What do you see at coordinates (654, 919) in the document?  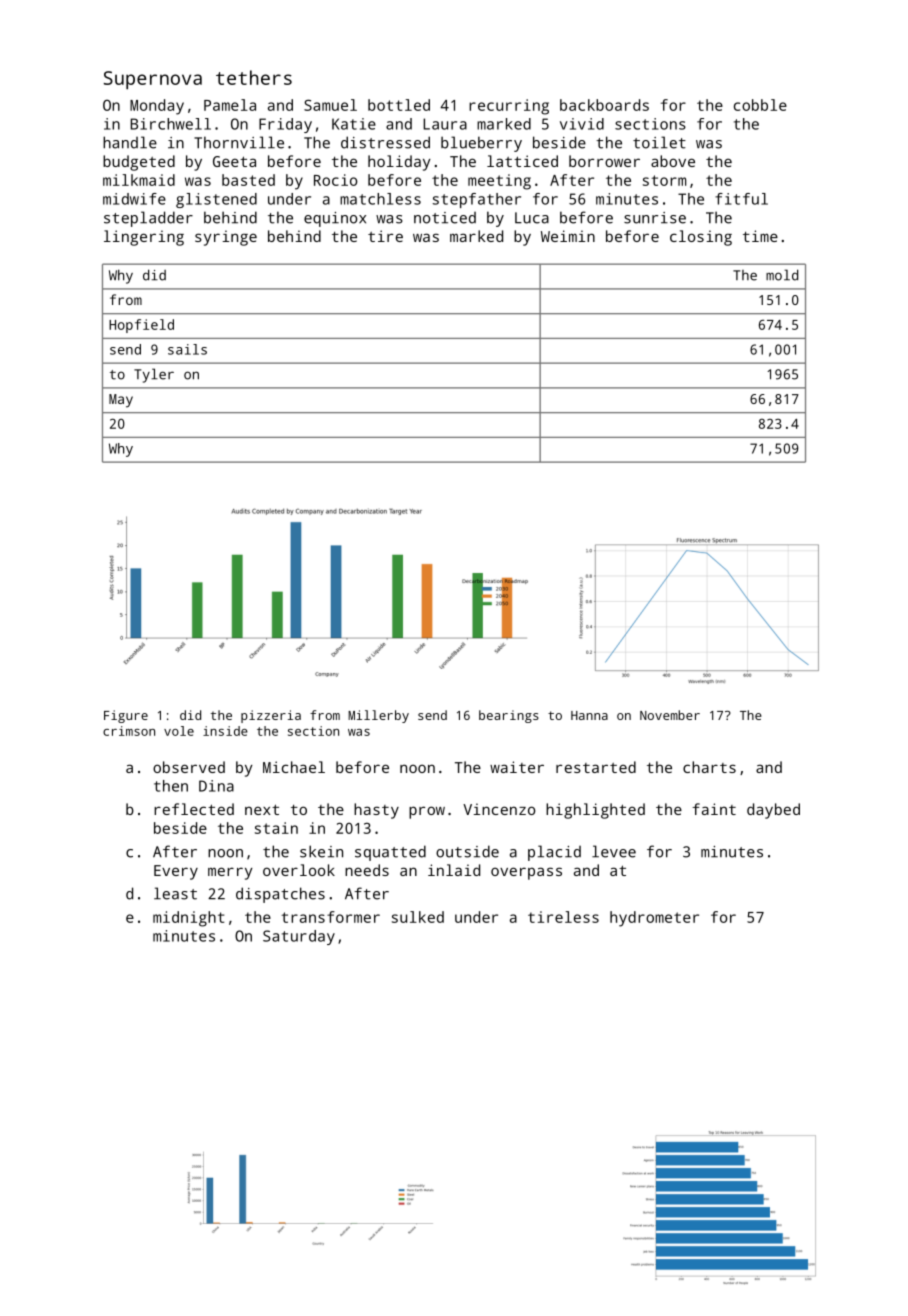 I see `hydrometer` at bounding box center [654, 919].
